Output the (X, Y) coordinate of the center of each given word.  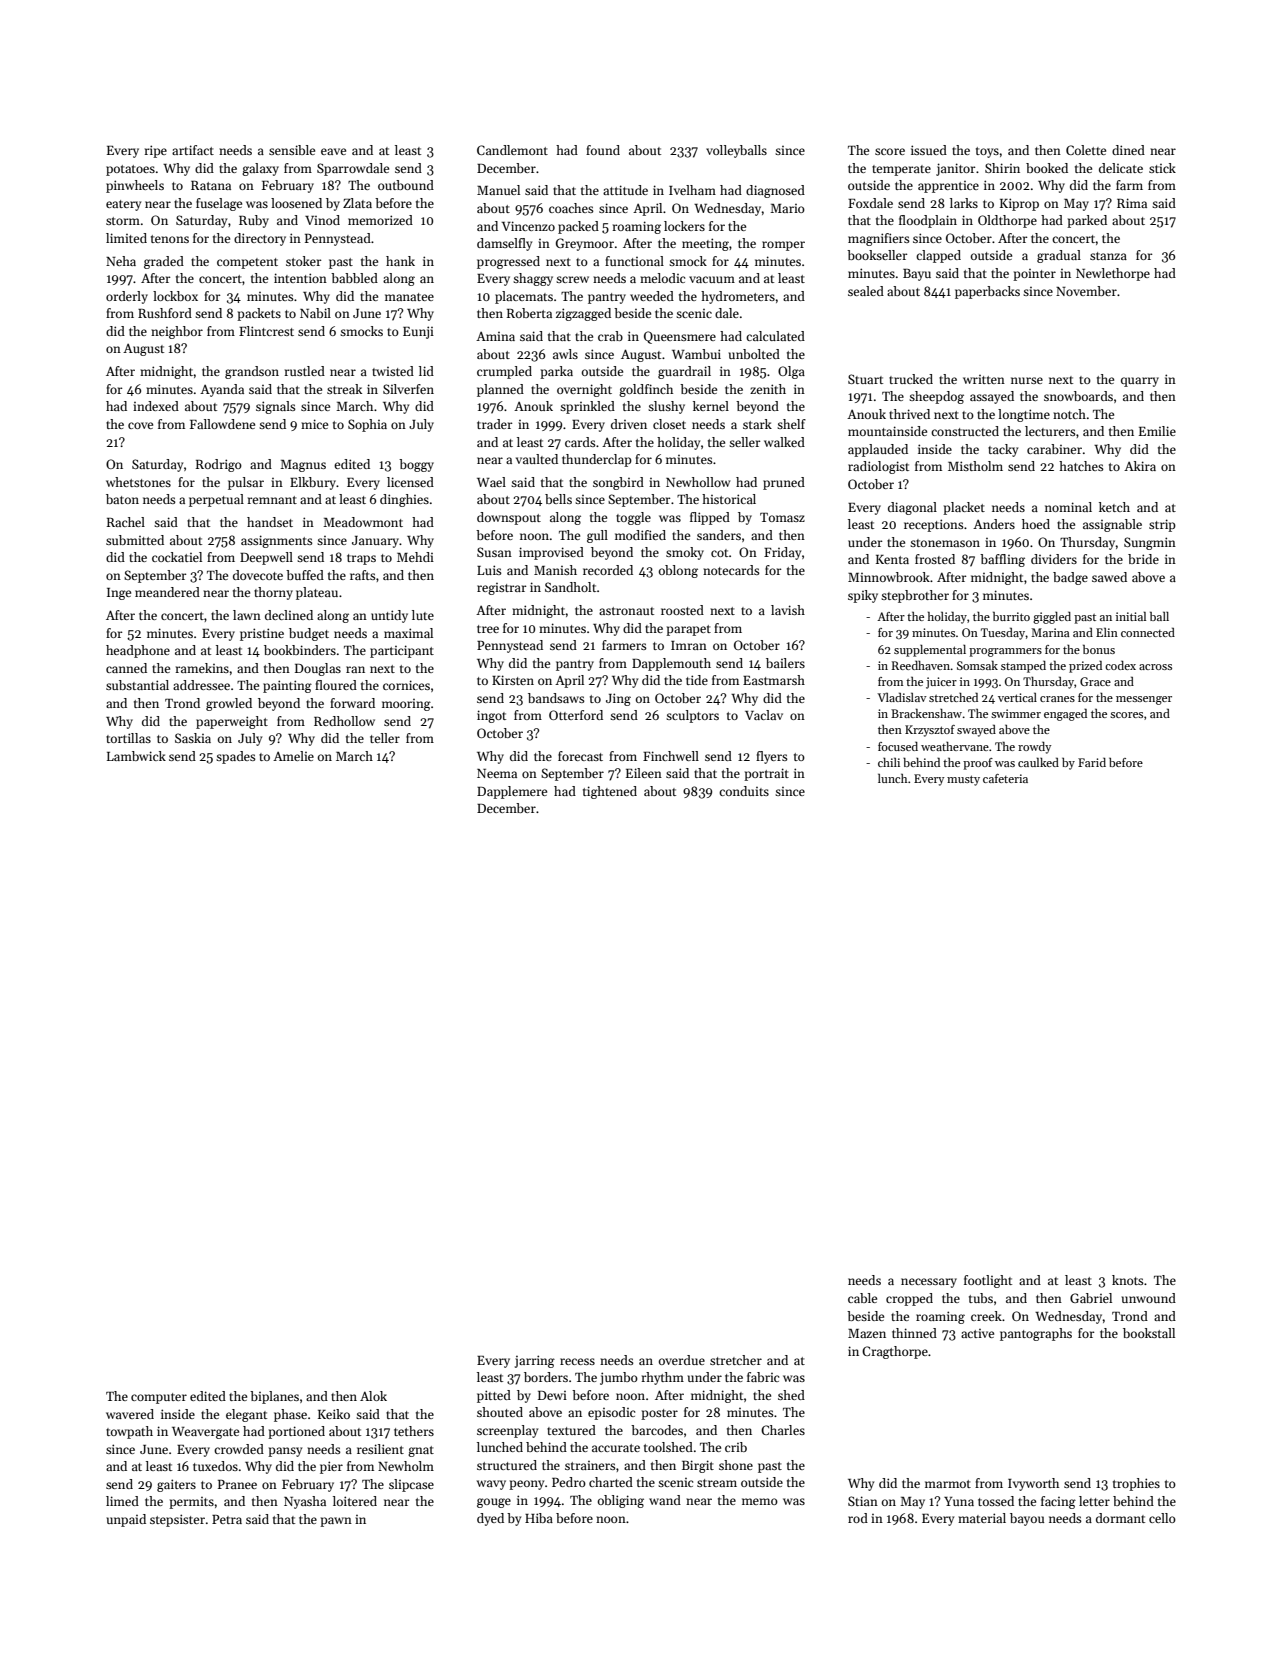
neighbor (177, 332)
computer (159, 1398)
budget (309, 634)
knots (1128, 1280)
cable (862, 1298)
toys (987, 152)
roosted (682, 610)
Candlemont (512, 150)
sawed (1109, 577)
